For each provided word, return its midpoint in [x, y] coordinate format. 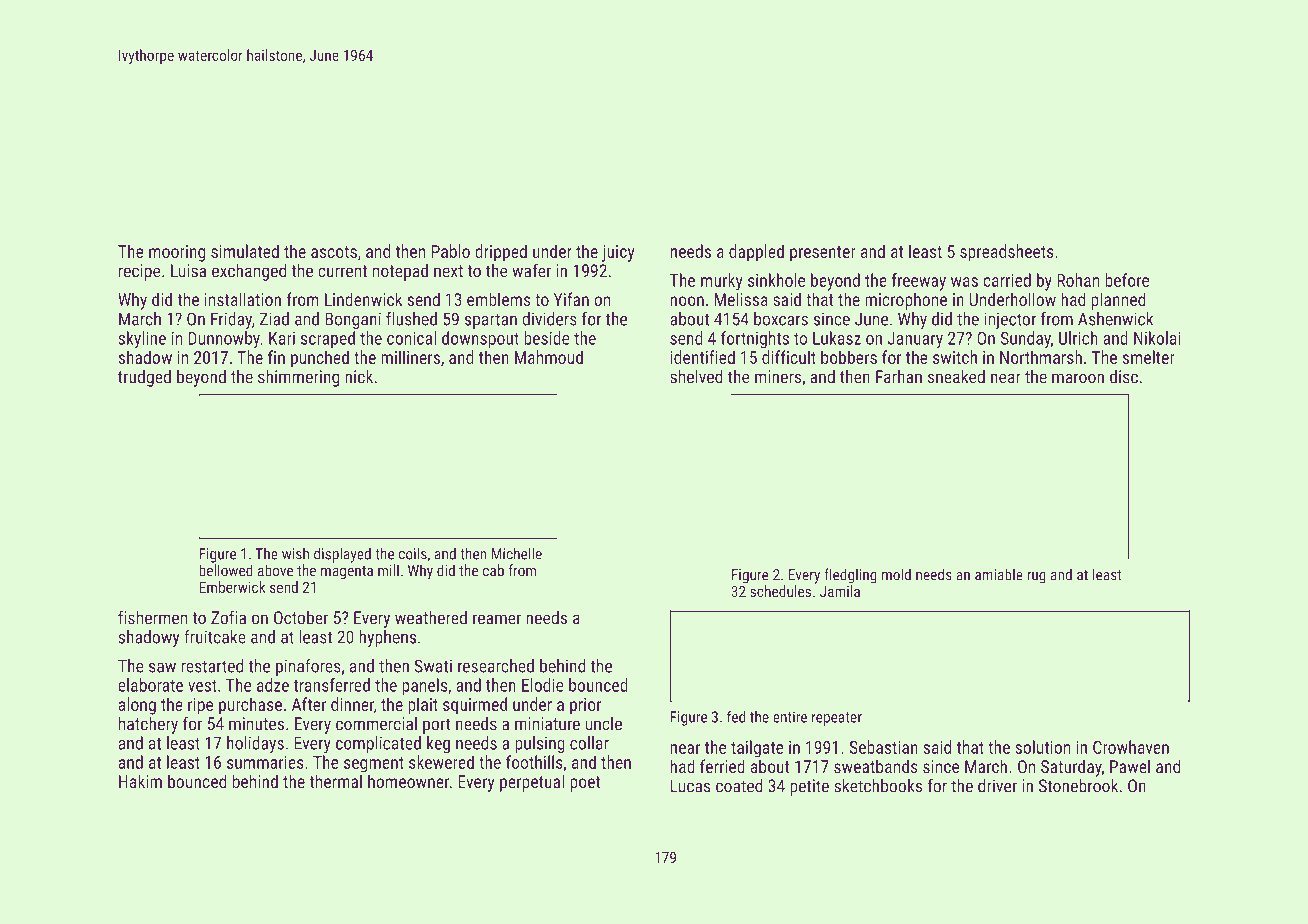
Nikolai [1157, 338]
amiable [999, 574]
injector [1010, 320]
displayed [342, 555]
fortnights [755, 340]
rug [1036, 578]
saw [162, 668]
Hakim [140, 781]
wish [295, 554]
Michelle [517, 553]
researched [496, 666]
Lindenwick [363, 299]
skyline [142, 340]
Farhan [899, 377]
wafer [531, 270]
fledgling [850, 576]
